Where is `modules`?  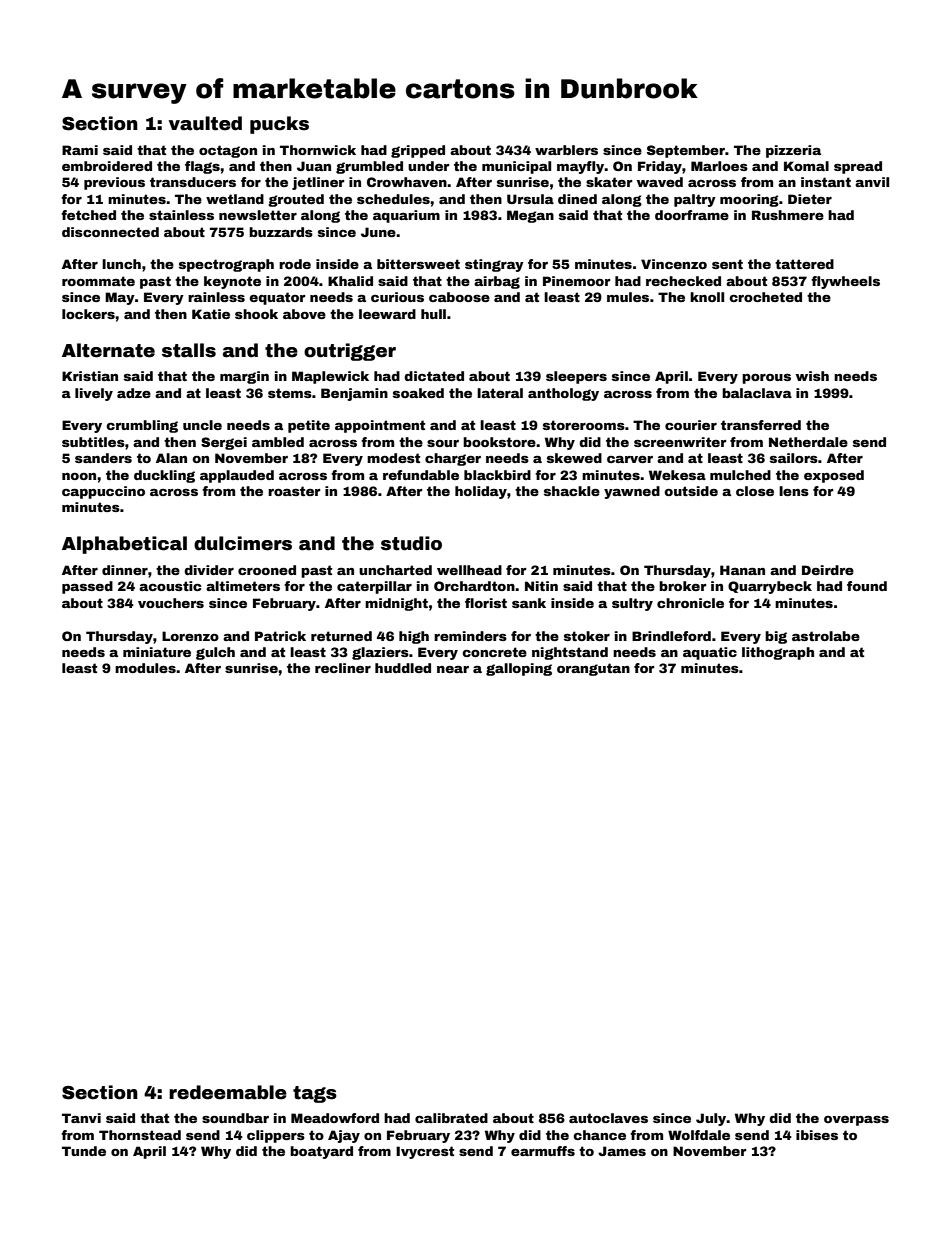
modules is located at coordinates (145, 668).
